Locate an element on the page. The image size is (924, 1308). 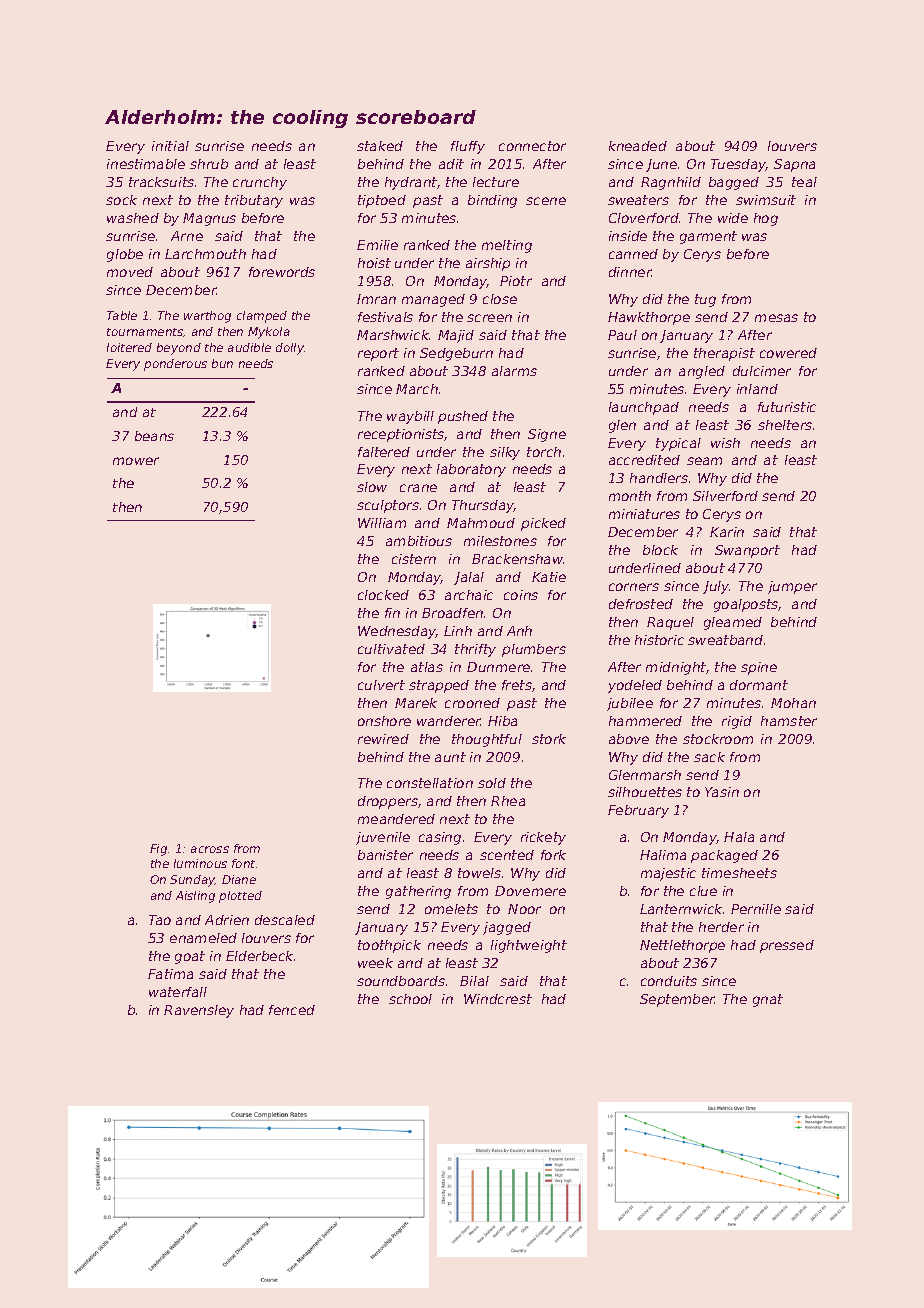
connector is located at coordinates (532, 146).
